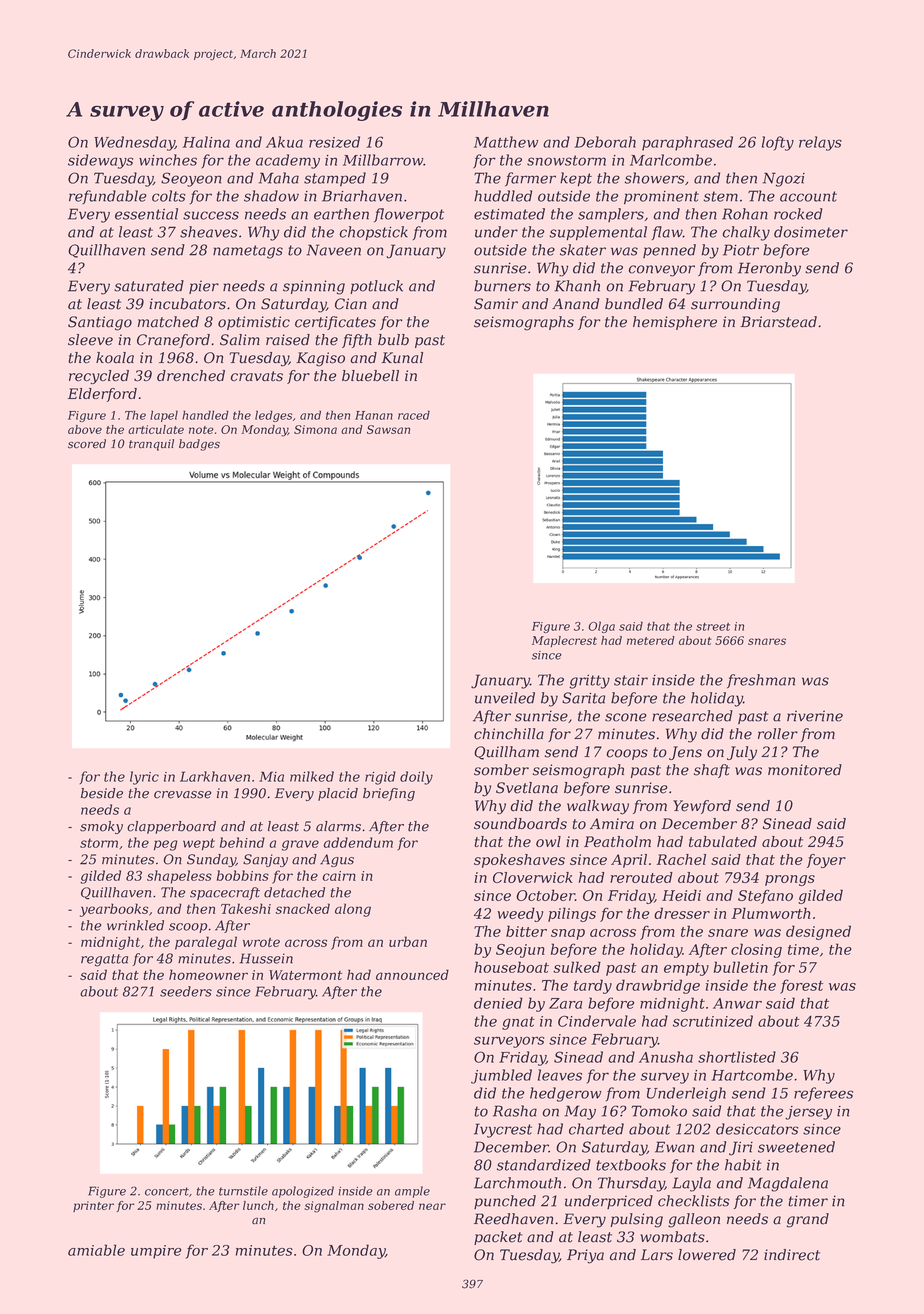 The width and height of the page is (924, 1314). Describe the element at coordinates (692, 716) in the page. I see `researched` at that location.
